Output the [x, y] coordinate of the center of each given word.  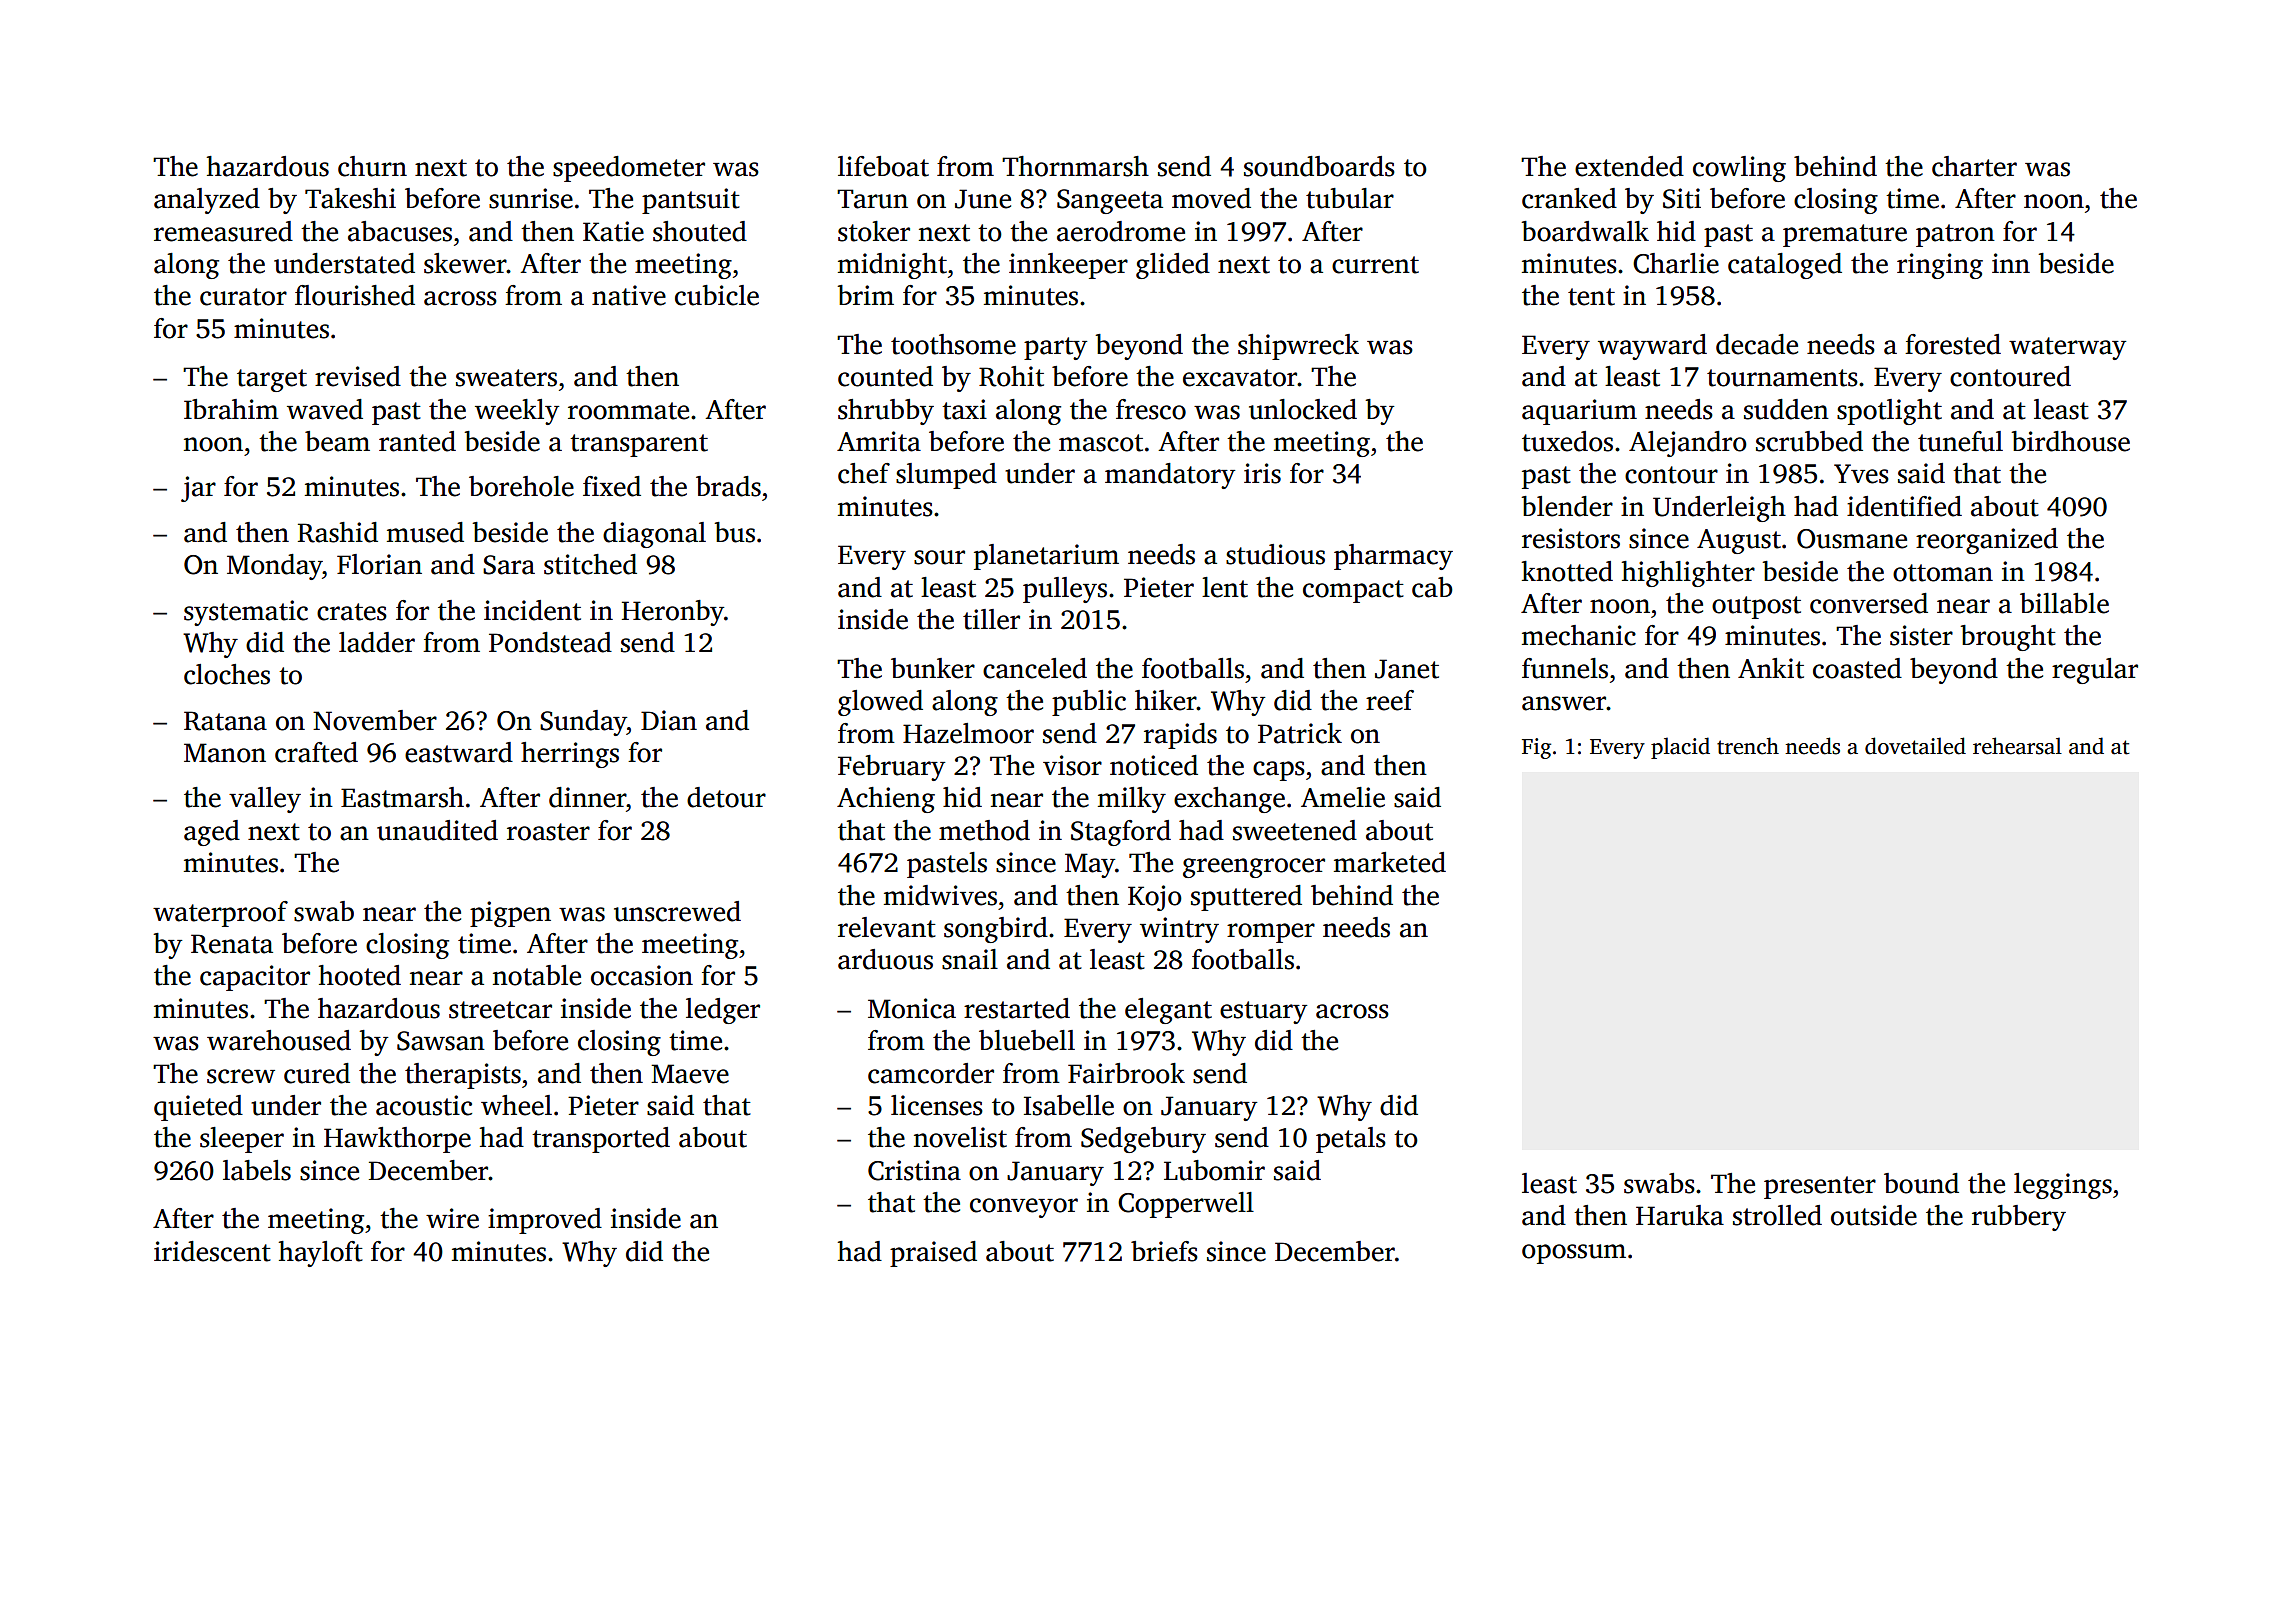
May [1090, 865]
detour [726, 797]
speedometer [629, 169]
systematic [246, 613]
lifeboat [883, 166]
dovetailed [1915, 746]
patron [1955, 235]
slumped [946, 476]
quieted [198, 1108]
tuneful [1960, 441]
